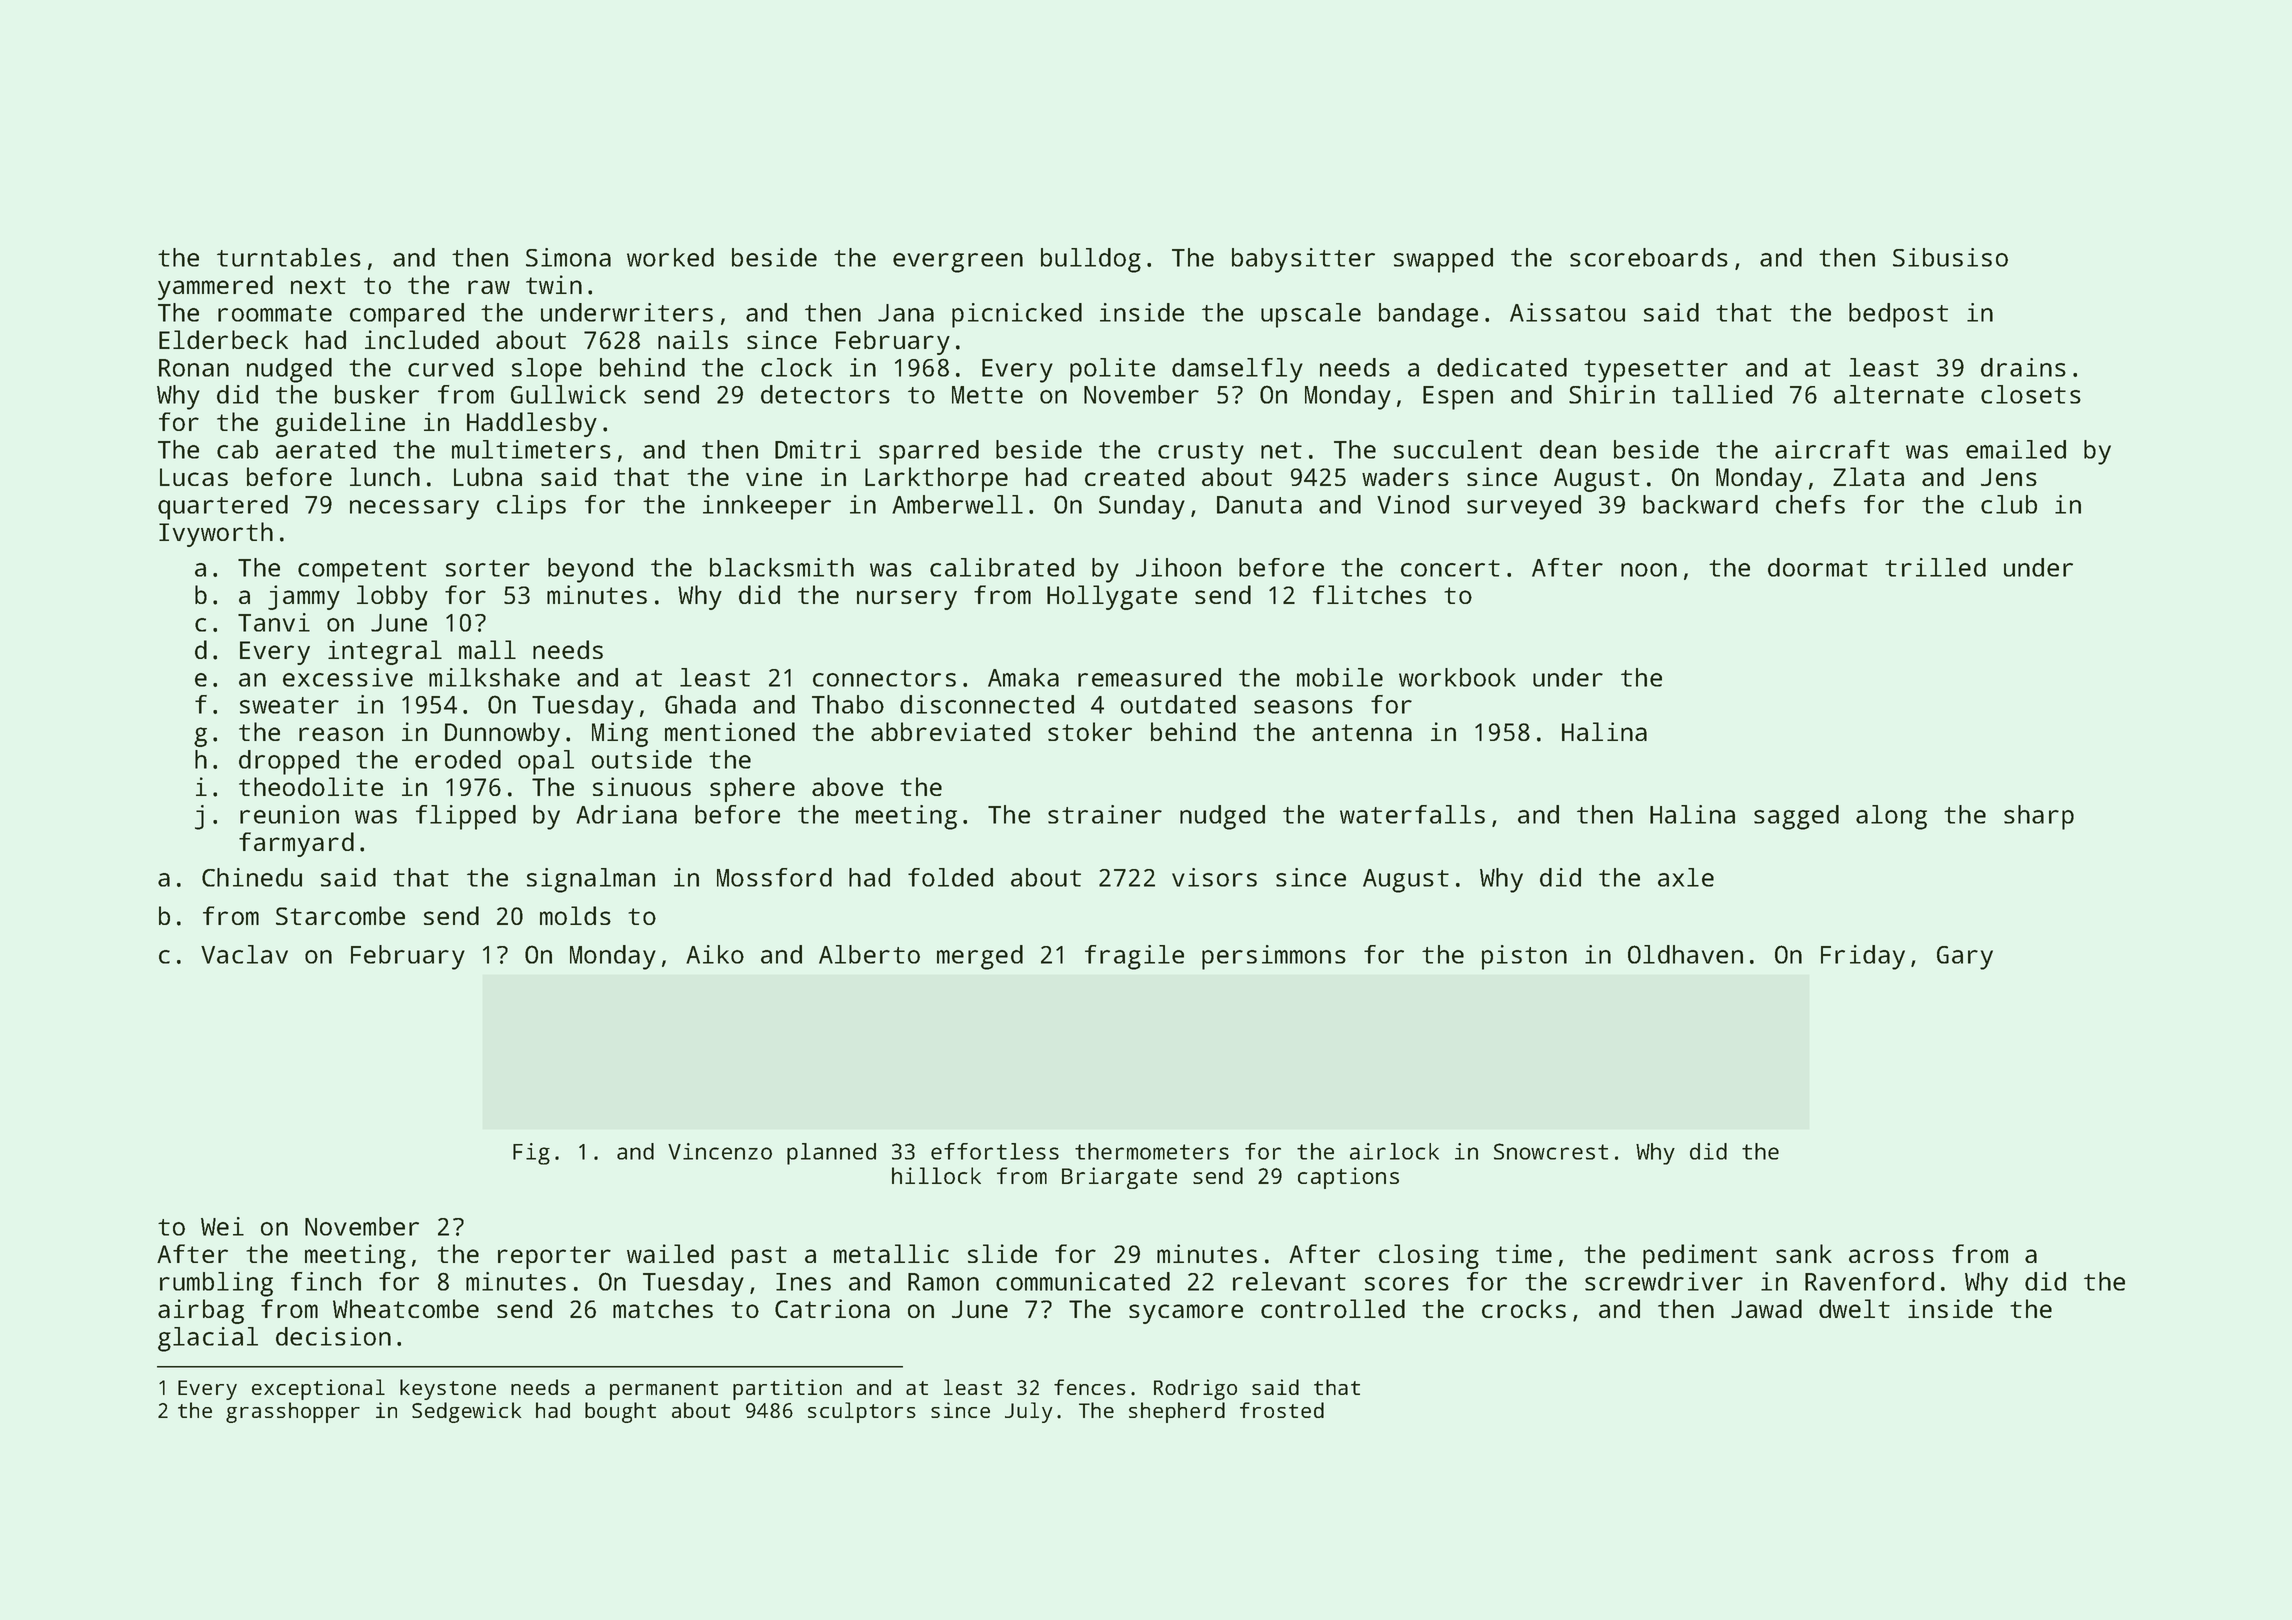 This image has height=1620, width=2292. Describe the element at coordinates (1303, 260) in the image. I see `babysitter` at that location.
